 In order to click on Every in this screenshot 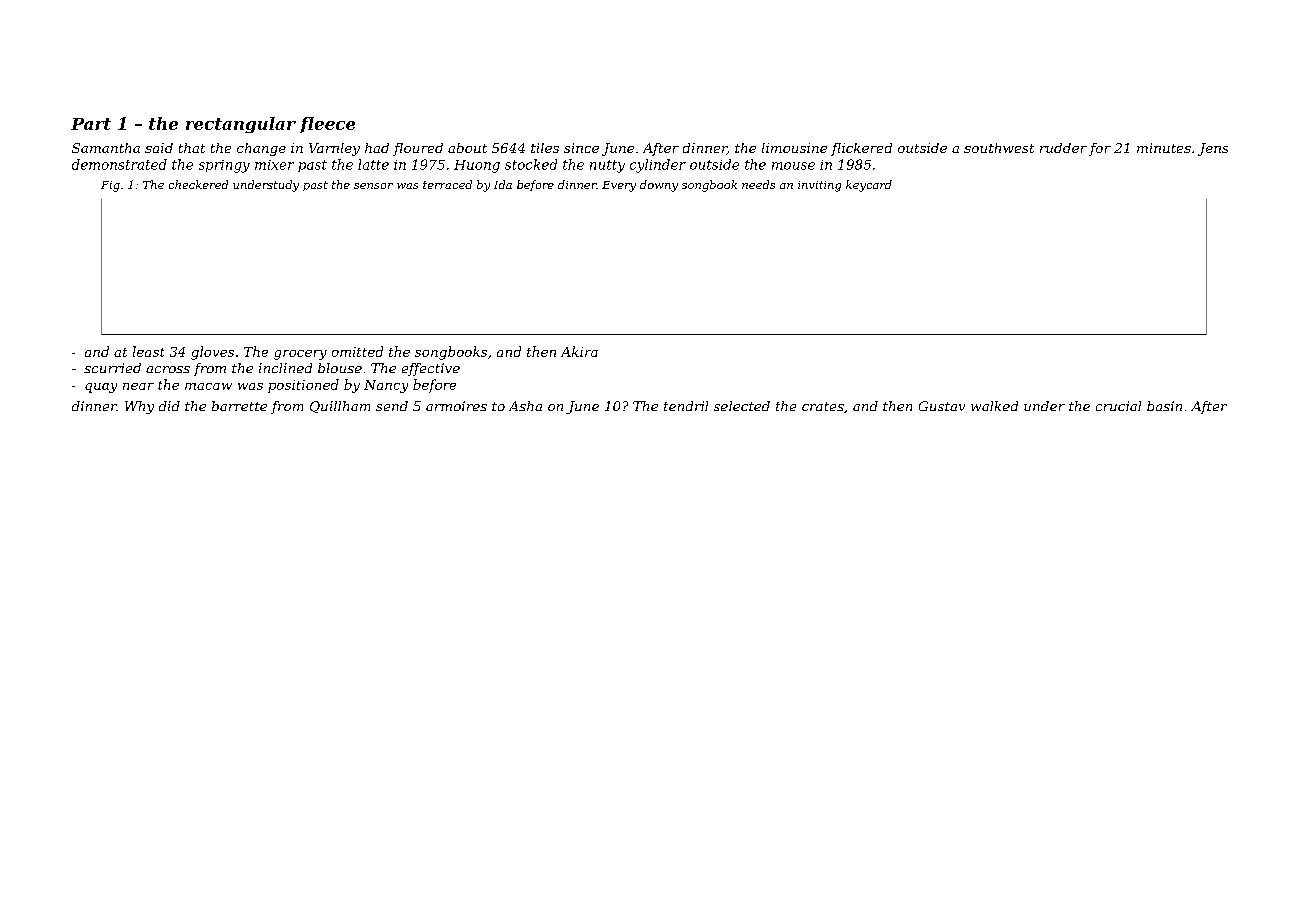, I will do `click(619, 186)`.
